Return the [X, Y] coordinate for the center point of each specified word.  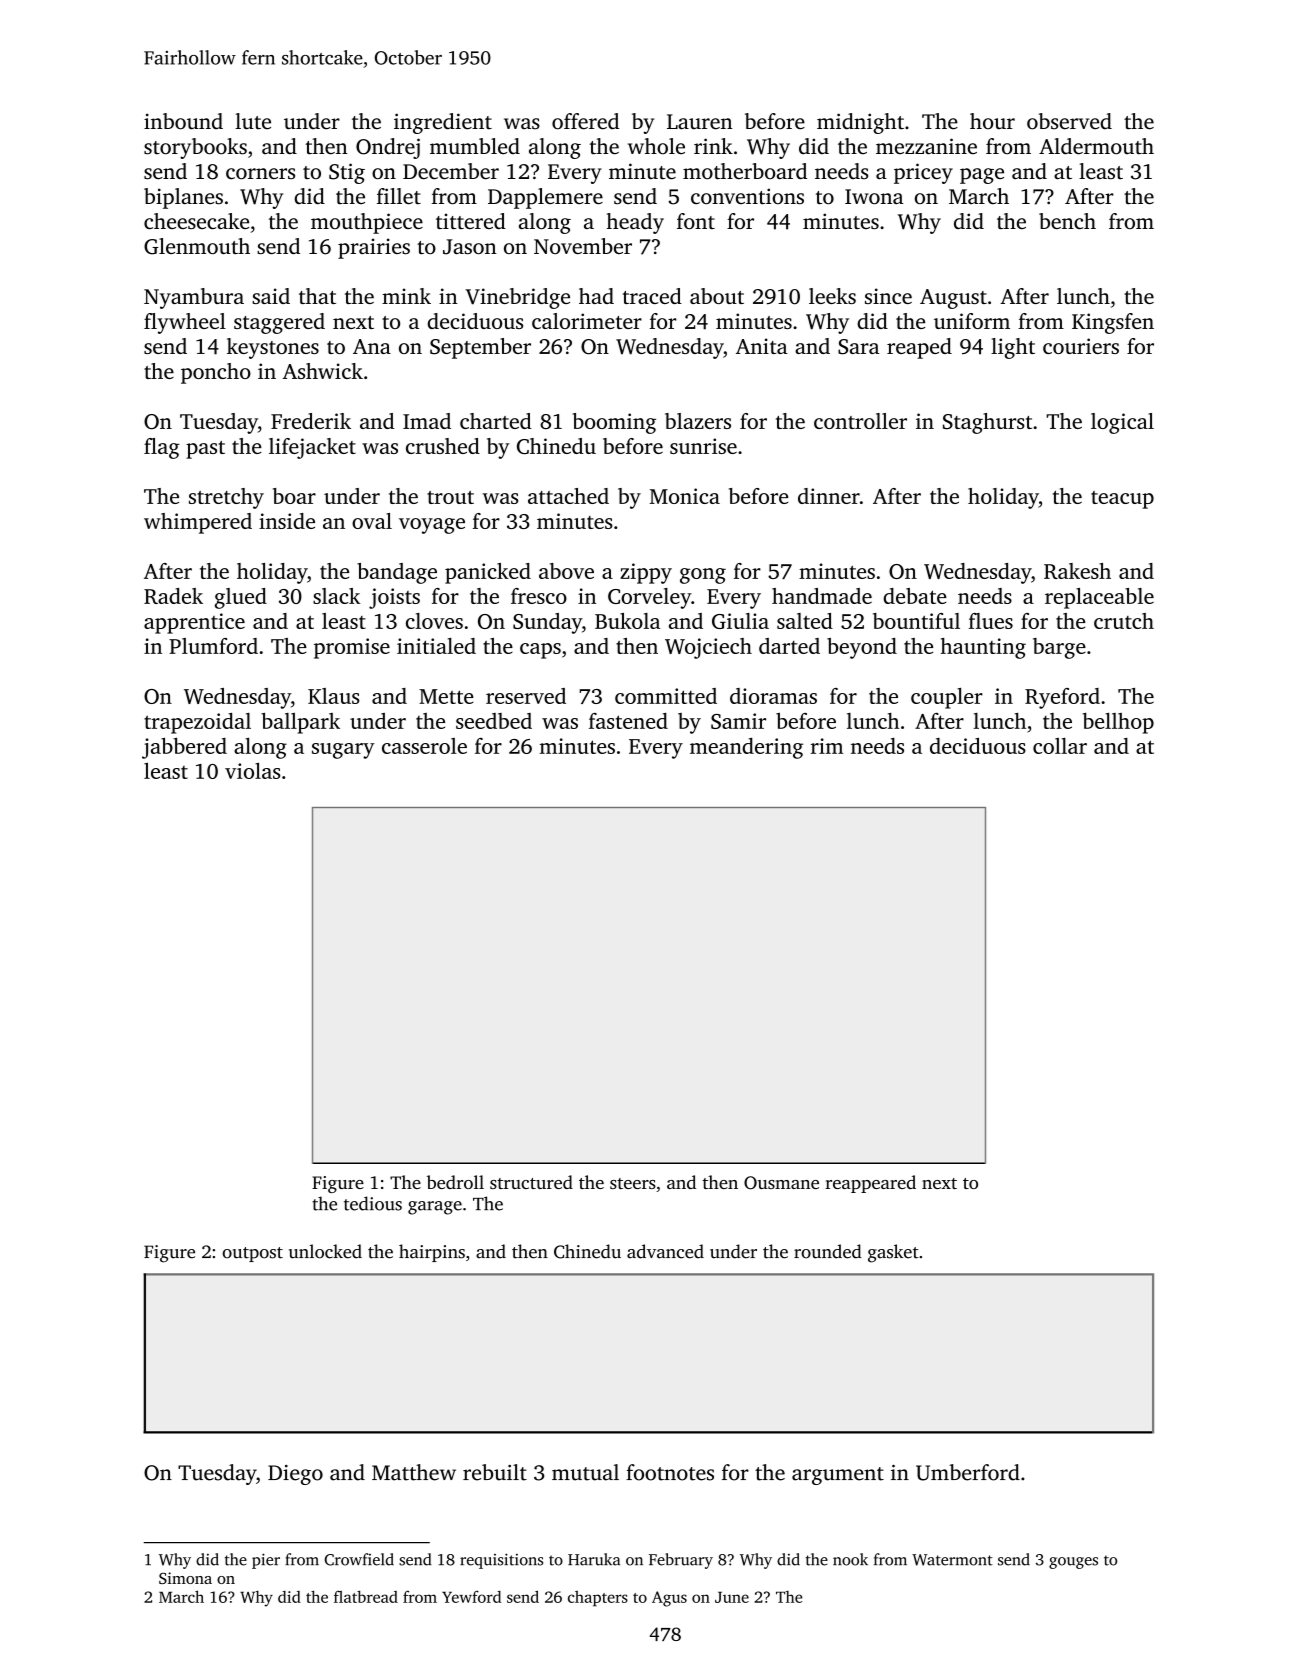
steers [633, 1183]
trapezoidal [197, 723]
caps [540, 651]
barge [1059, 648]
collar [1060, 746]
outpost [252, 1254]
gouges [1073, 1563]
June [732, 1597]
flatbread [366, 1596]
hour [992, 121]
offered [585, 121]
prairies [374, 248]
